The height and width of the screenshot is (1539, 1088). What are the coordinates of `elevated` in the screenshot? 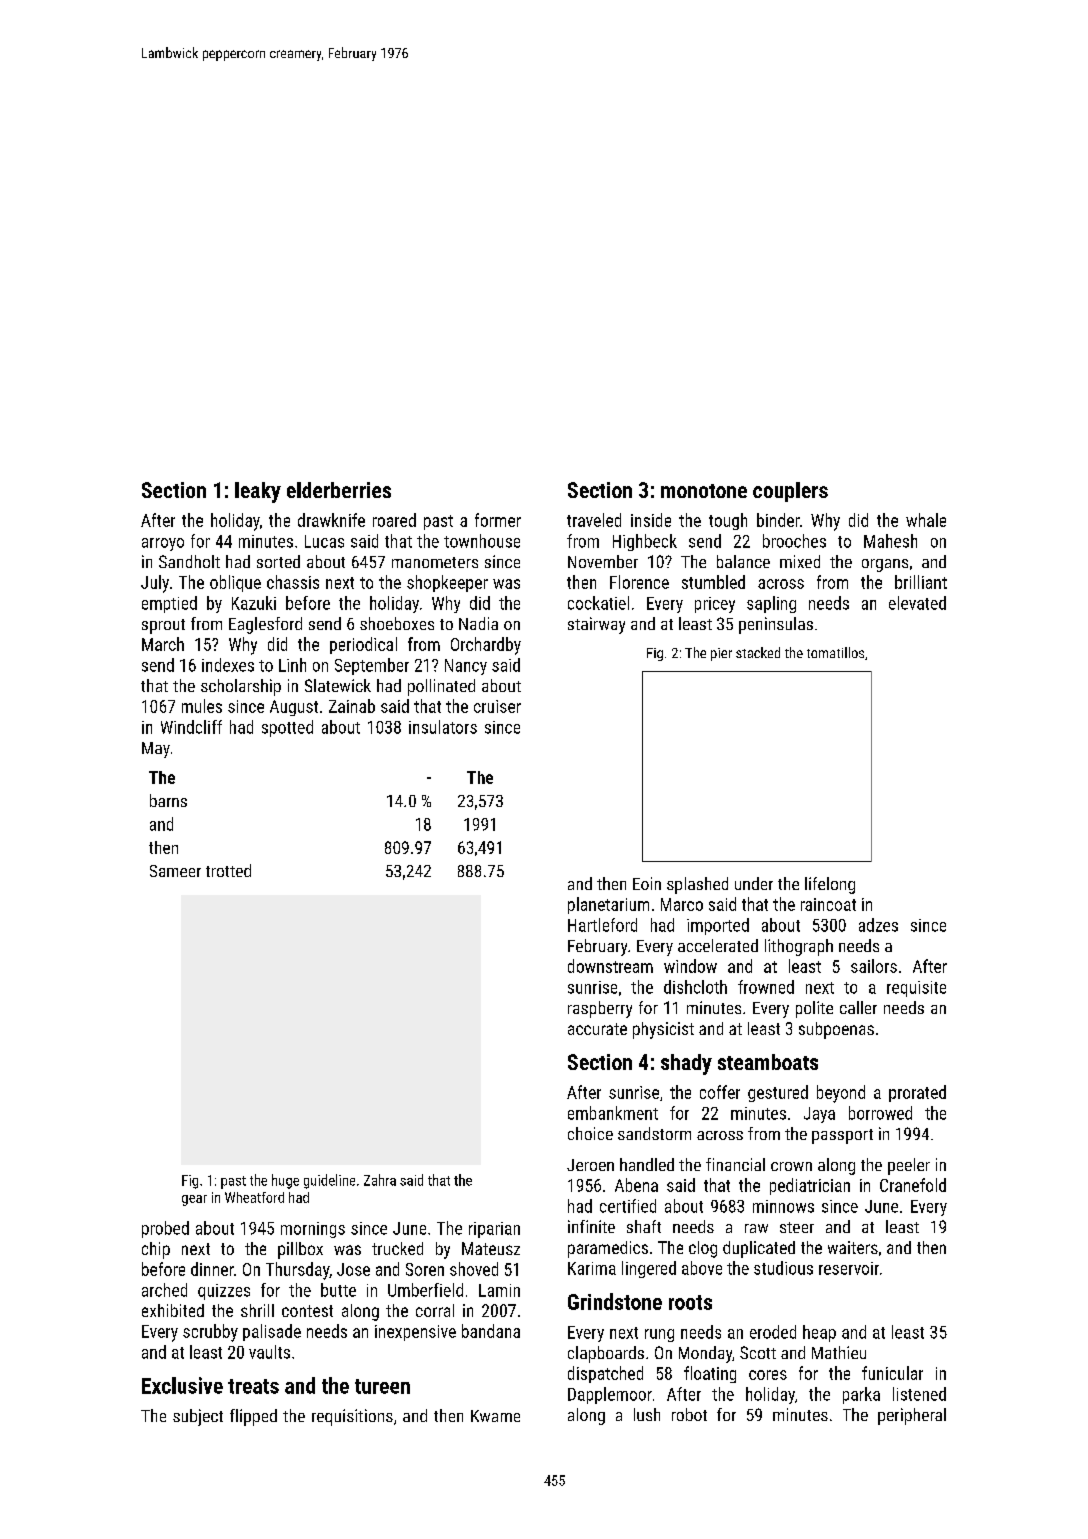 It's located at (917, 603).
